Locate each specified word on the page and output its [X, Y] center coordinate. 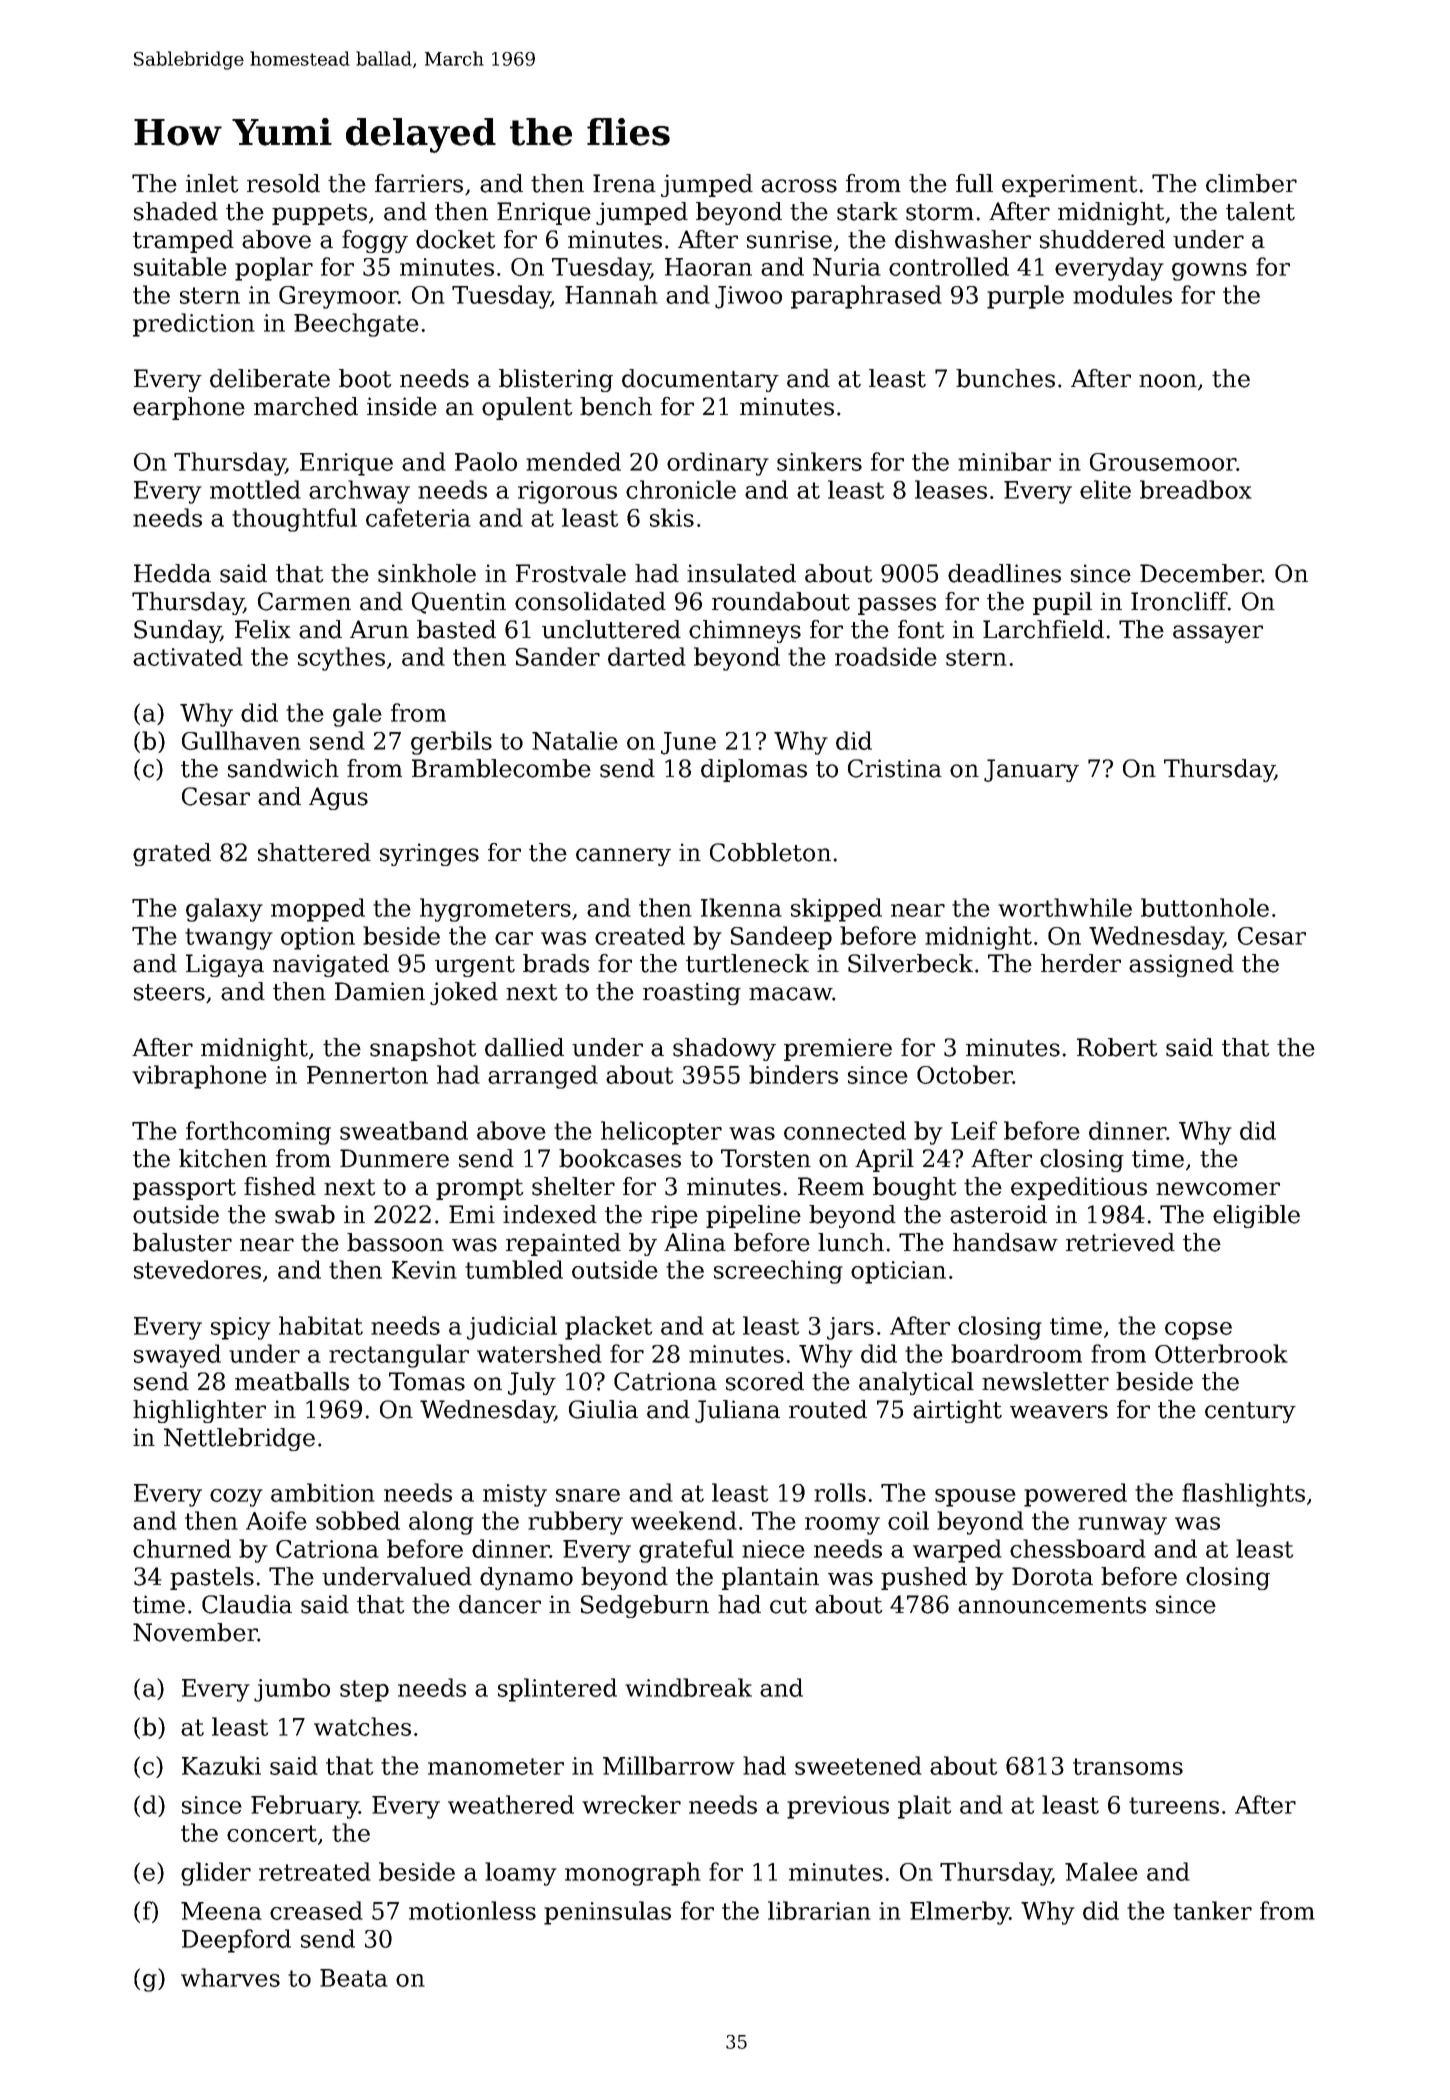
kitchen [223, 1158]
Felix [263, 629]
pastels [212, 1578]
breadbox [1196, 489]
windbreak [688, 1687]
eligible [1256, 1216]
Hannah [611, 294]
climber [1251, 183]
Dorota [1052, 1576]
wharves [230, 1977]
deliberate [270, 378]
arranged [543, 1077]
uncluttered [611, 629]
